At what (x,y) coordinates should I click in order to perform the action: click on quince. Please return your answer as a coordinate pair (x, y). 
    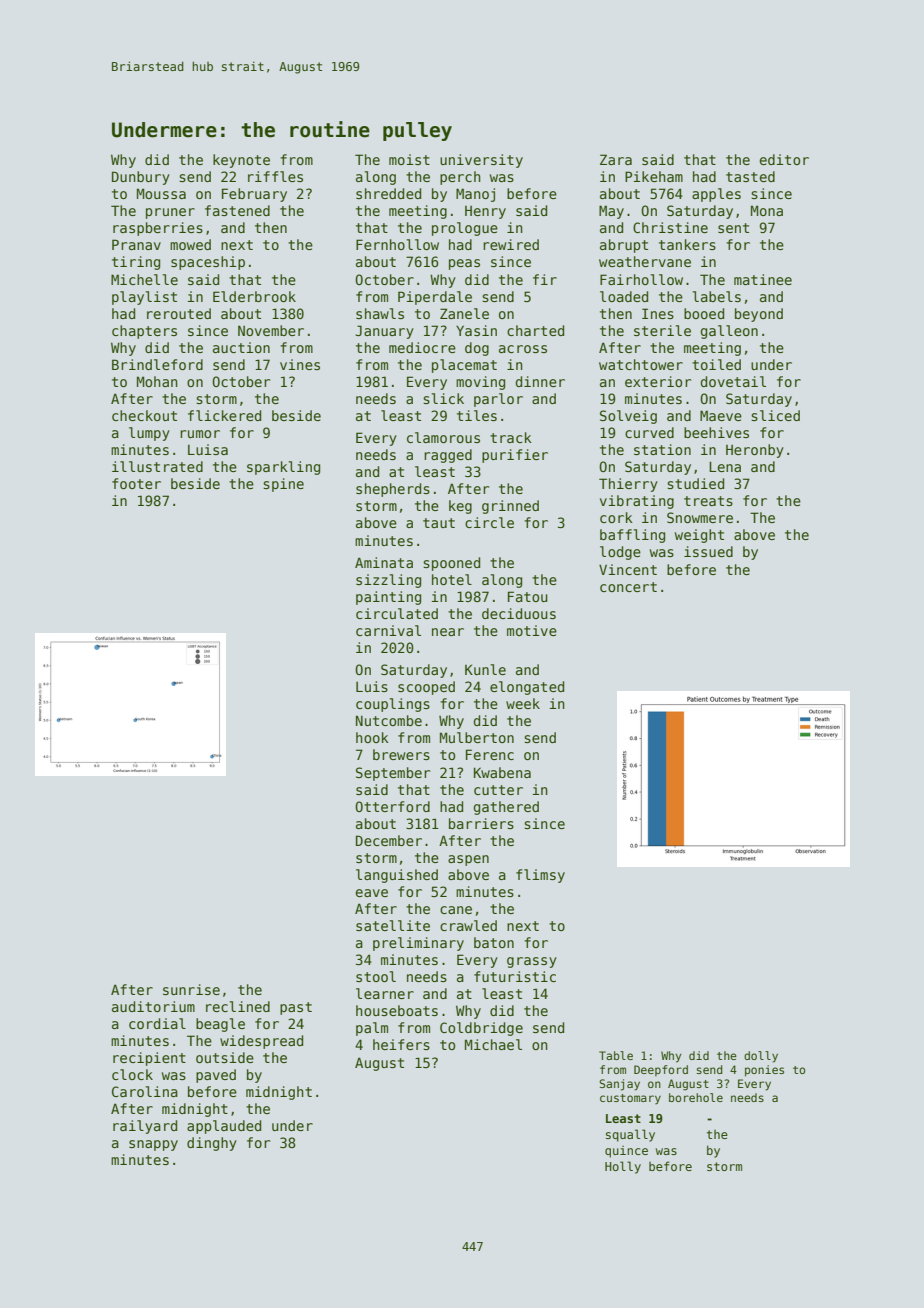
    Looking at the image, I should click on (626, 1152).
